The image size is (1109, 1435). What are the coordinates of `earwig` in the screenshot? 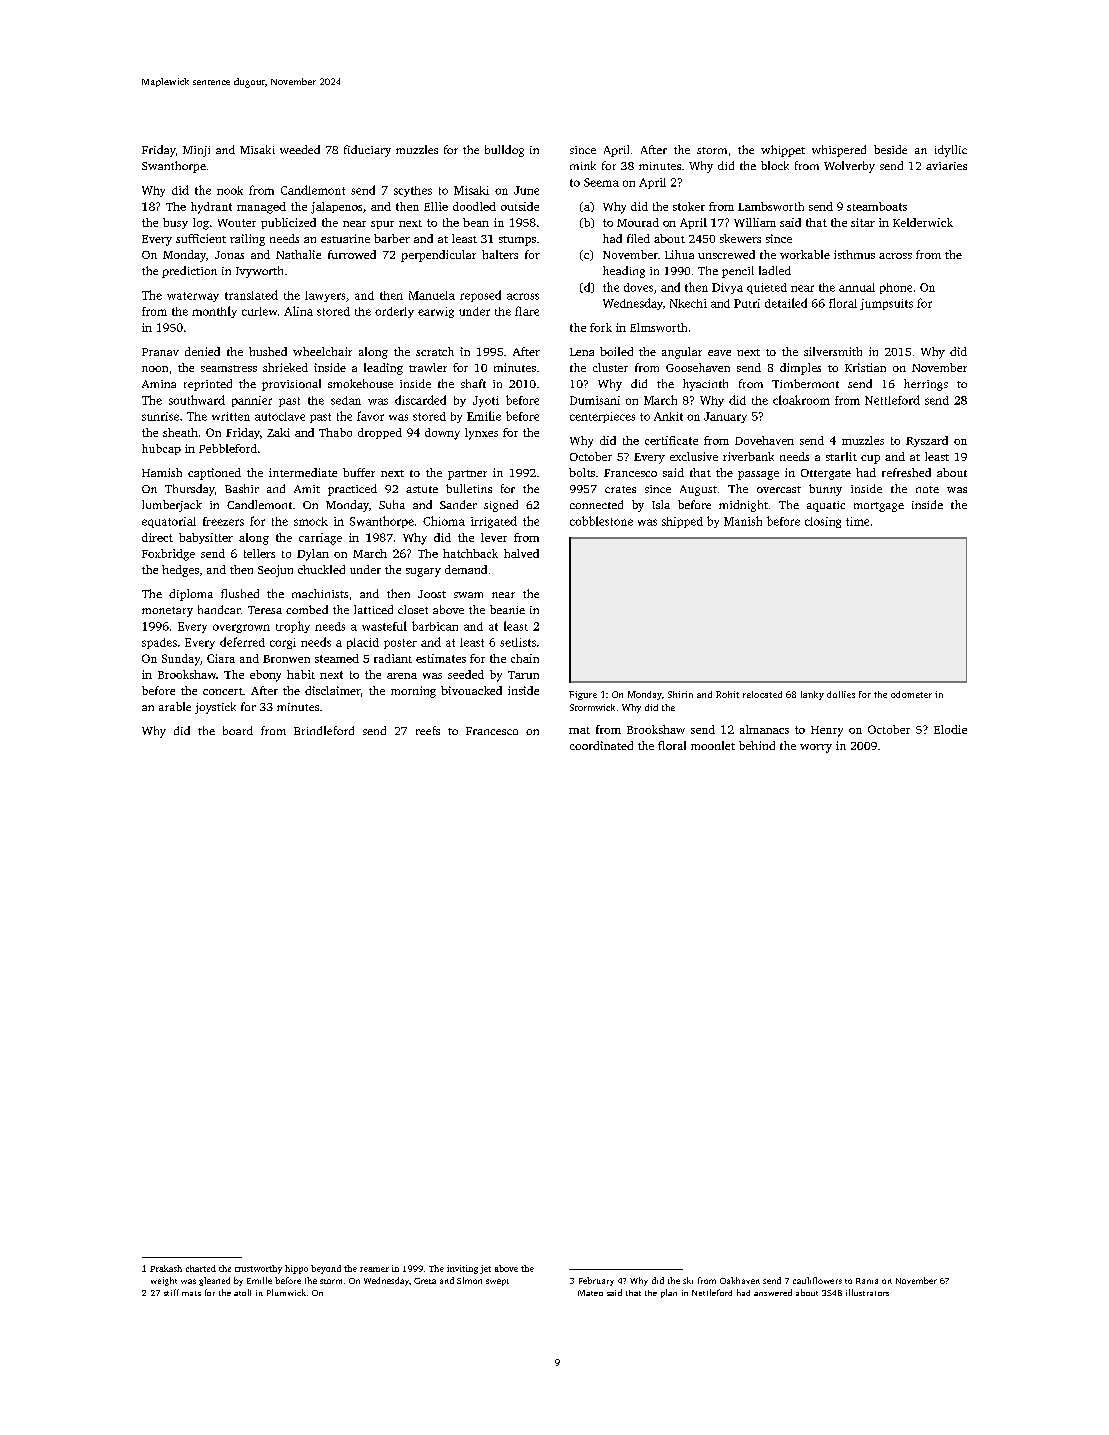 It's located at (436, 312).
